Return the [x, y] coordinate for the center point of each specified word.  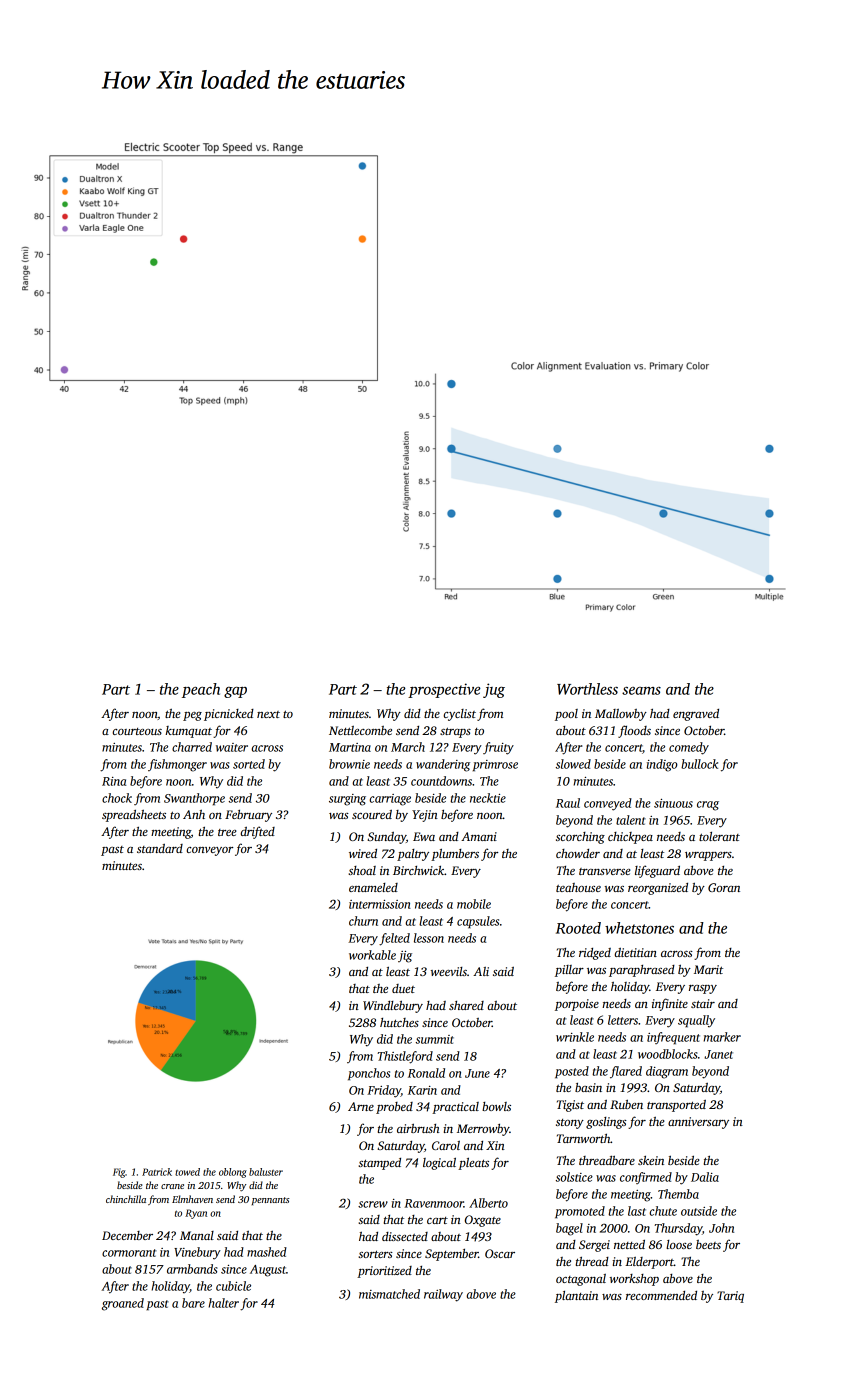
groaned [123, 1304]
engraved [696, 715]
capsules [478, 922]
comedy [689, 748]
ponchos [369, 1074]
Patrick [157, 1172]
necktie [488, 798]
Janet [718, 1054]
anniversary [698, 1123]
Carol [446, 1145]
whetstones [639, 928]
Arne [361, 1106]
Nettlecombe [360, 730]
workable [372, 955]
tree [227, 832]
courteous [137, 731]
